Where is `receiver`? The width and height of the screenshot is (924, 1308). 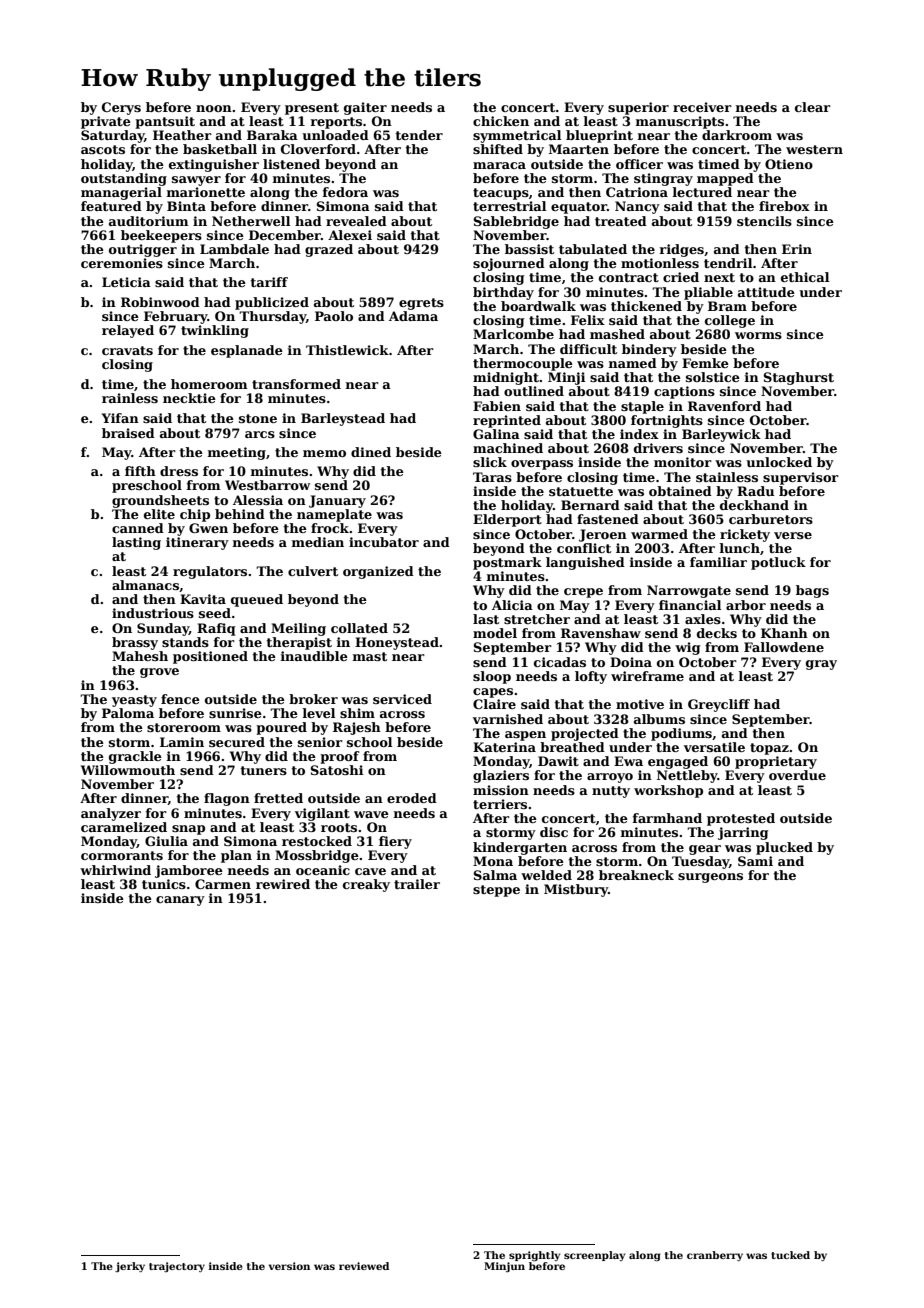
receiver is located at coordinates (702, 107).
